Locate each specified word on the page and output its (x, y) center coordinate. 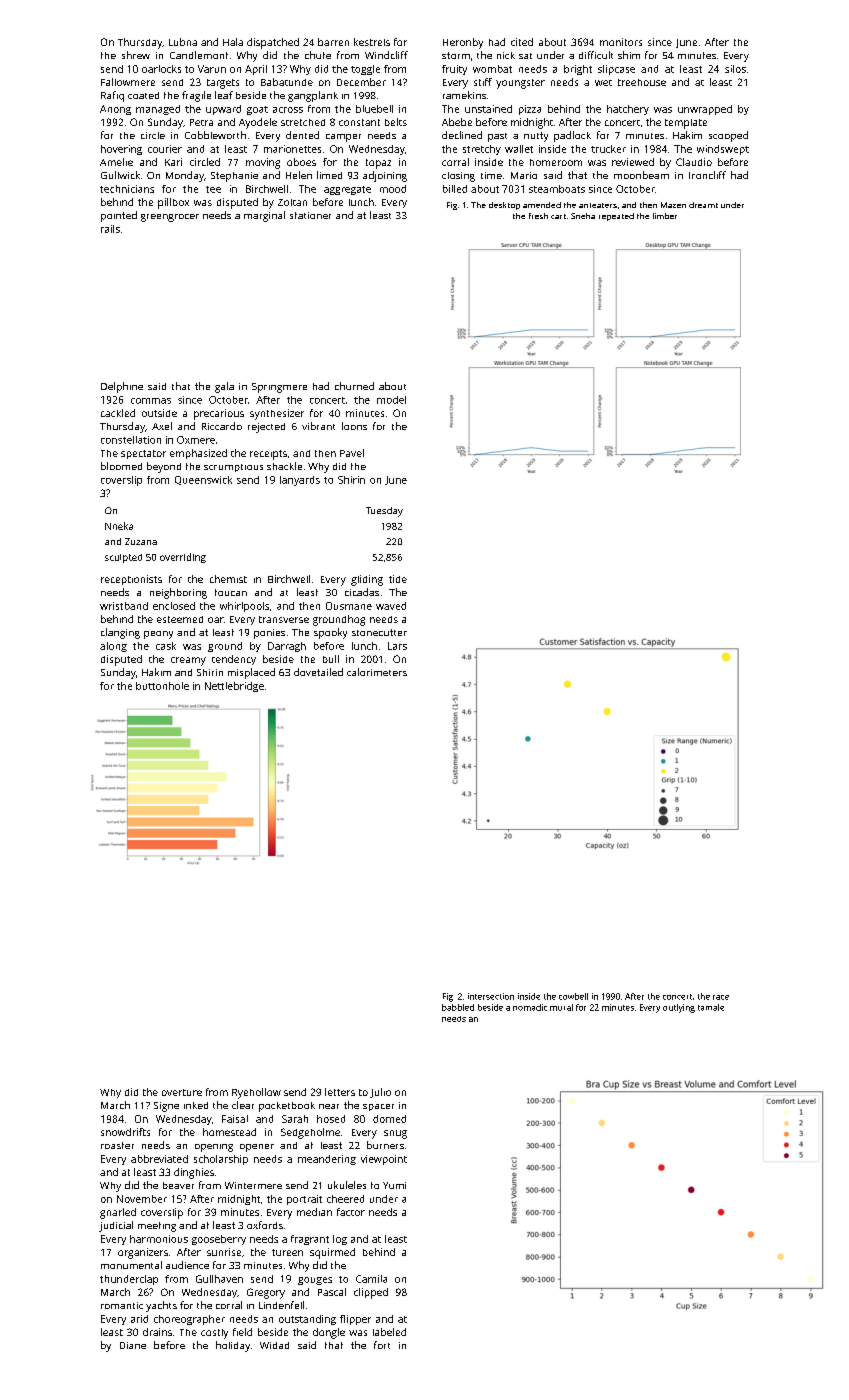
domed (389, 1119)
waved (391, 606)
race (721, 997)
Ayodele (258, 123)
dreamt (703, 205)
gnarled (118, 1213)
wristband (124, 606)
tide (398, 579)
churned (354, 386)
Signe (166, 1107)
